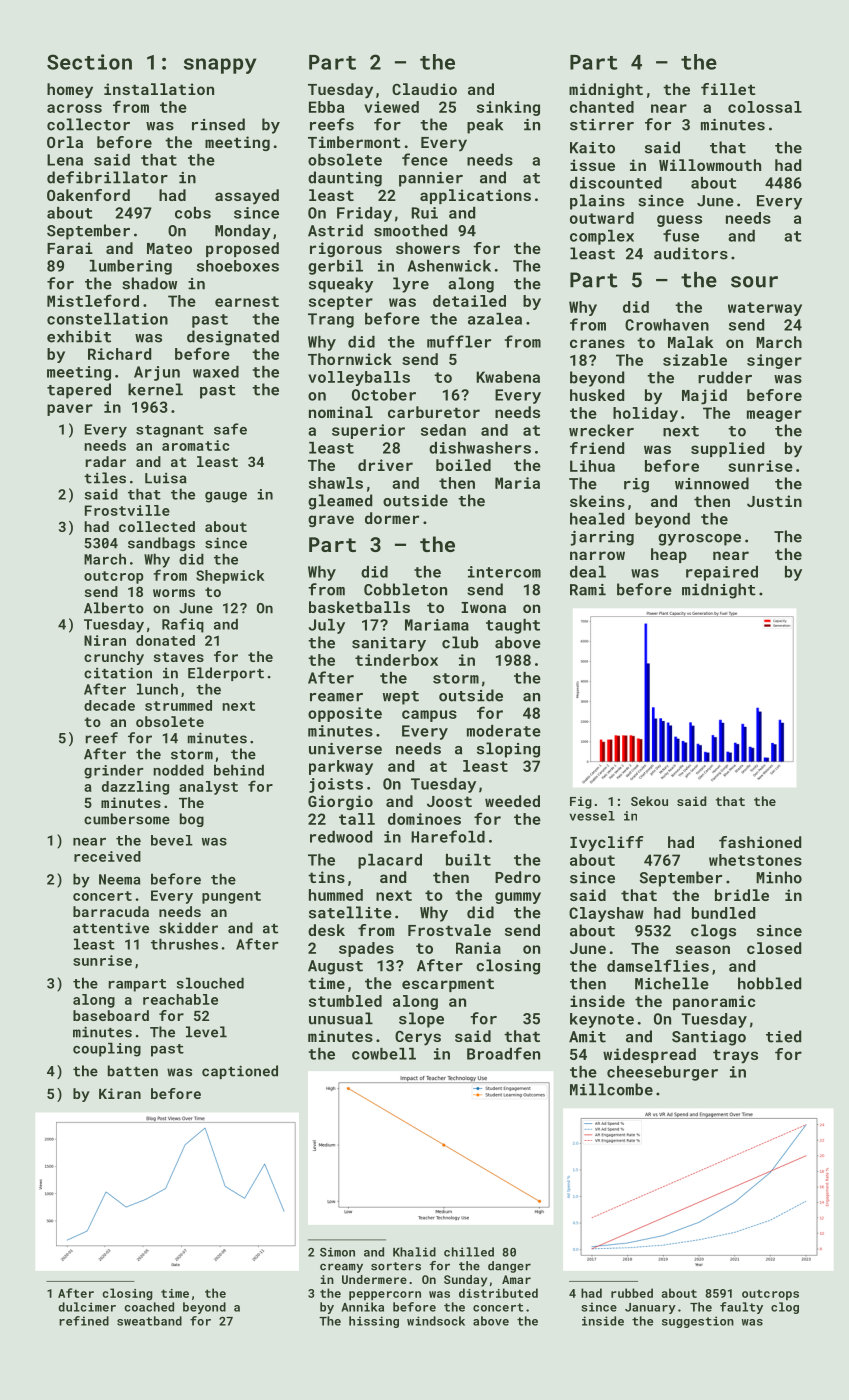  Describe the element at coordinates (679, 221) in the screenshot. I see `guess` at that location.
